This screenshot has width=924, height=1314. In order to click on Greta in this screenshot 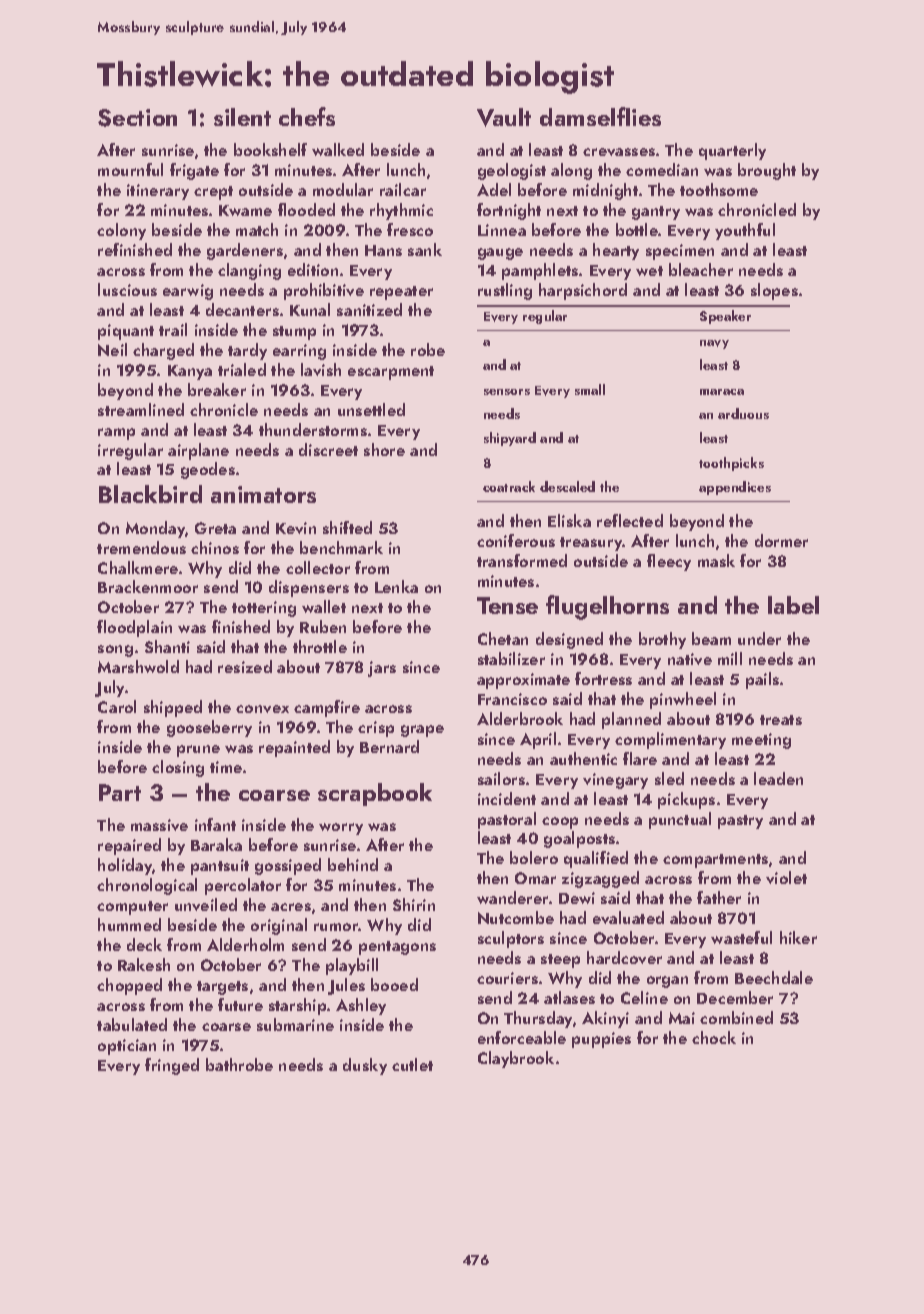, I will do `click(215, 528)`.
